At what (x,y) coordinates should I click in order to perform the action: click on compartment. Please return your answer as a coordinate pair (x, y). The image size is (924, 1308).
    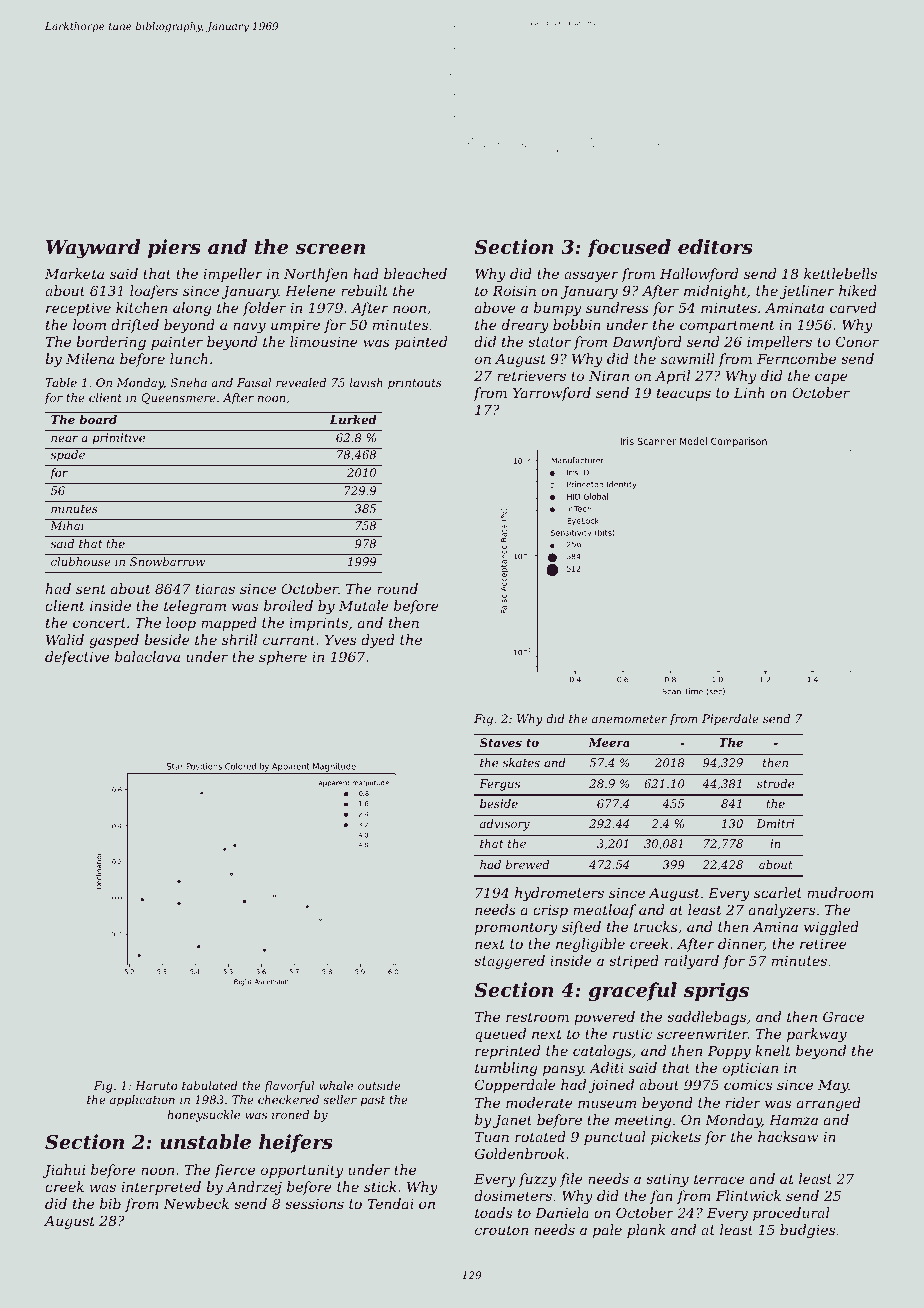
    Looking at the image, I should click on (727, 326).
